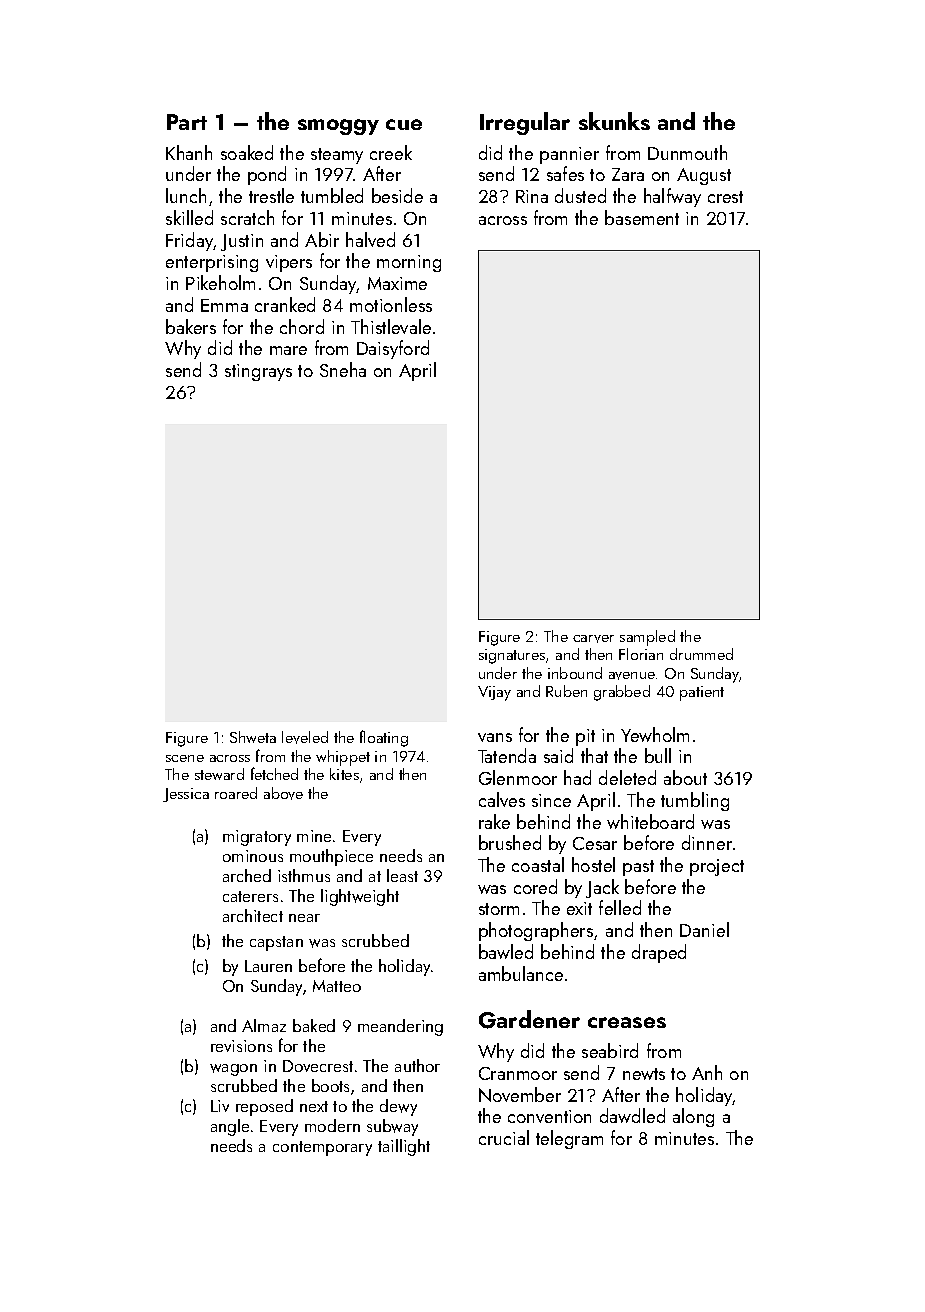 Image resolution: width=925 pixels, height=1312 pixels. What do you see at coordinates (512, 656) in the document?
I see `signatures` at bounding box center [512, 656].
